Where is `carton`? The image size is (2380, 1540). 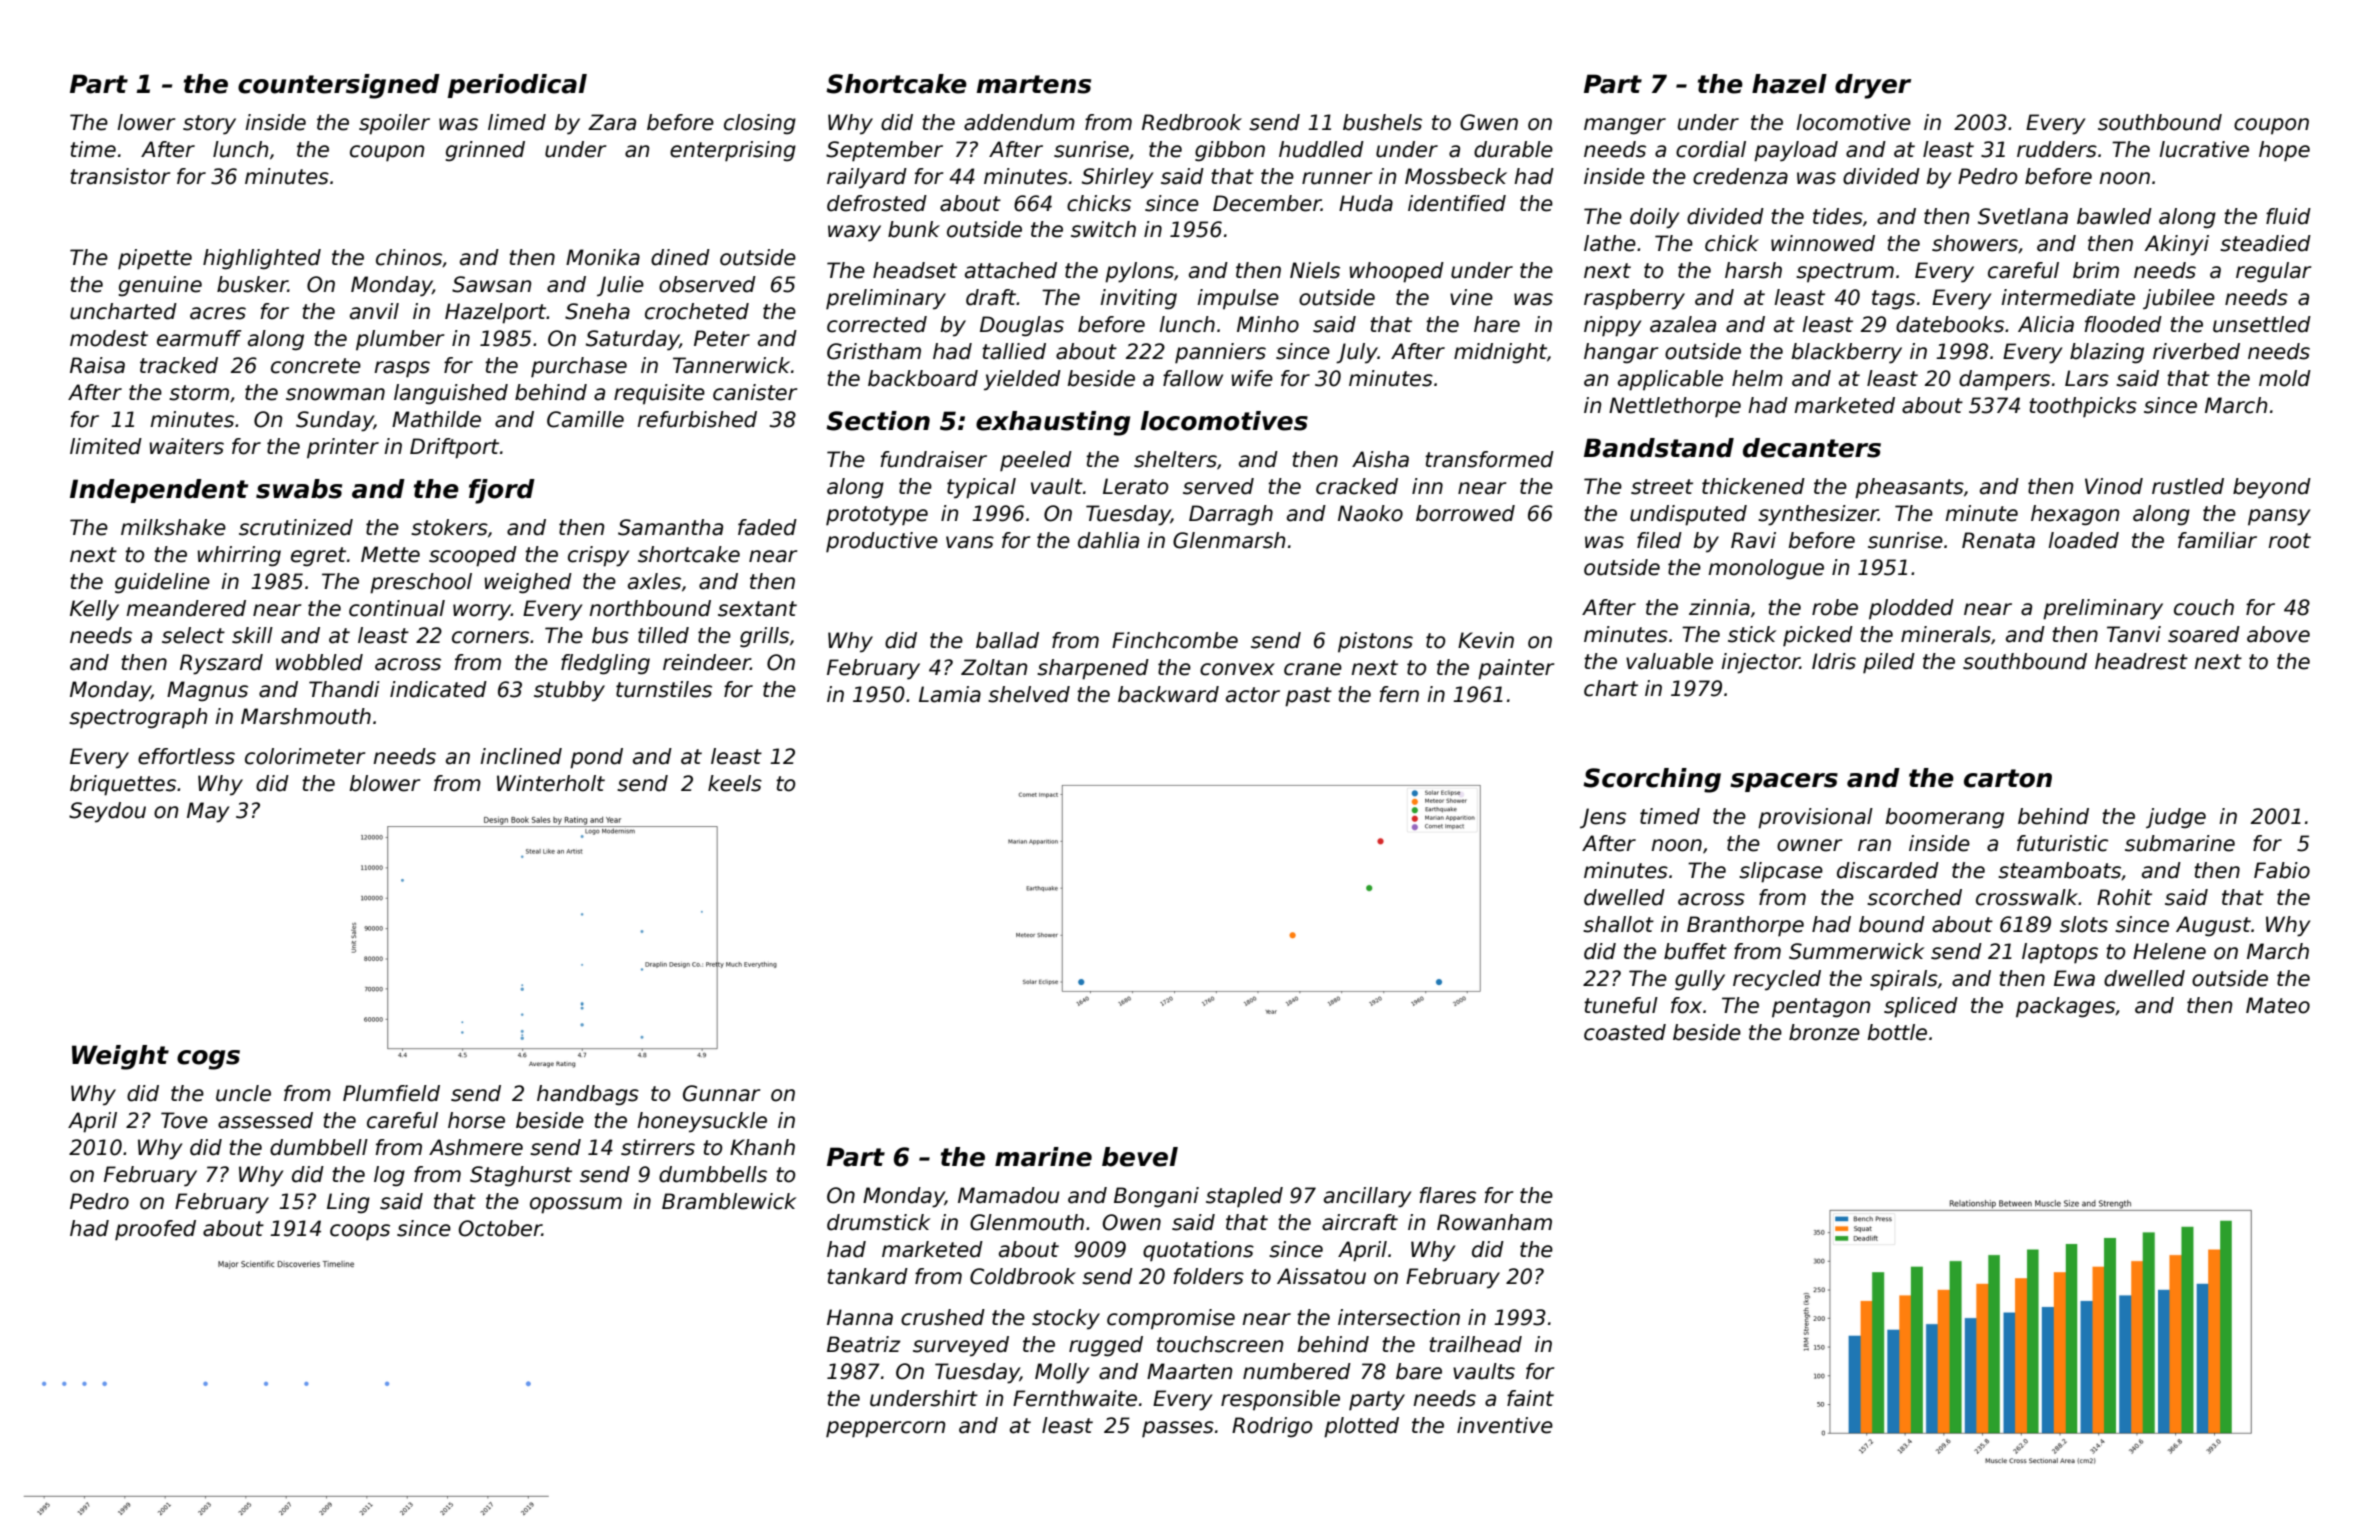 carton is located at coordinates (2008, 778).
